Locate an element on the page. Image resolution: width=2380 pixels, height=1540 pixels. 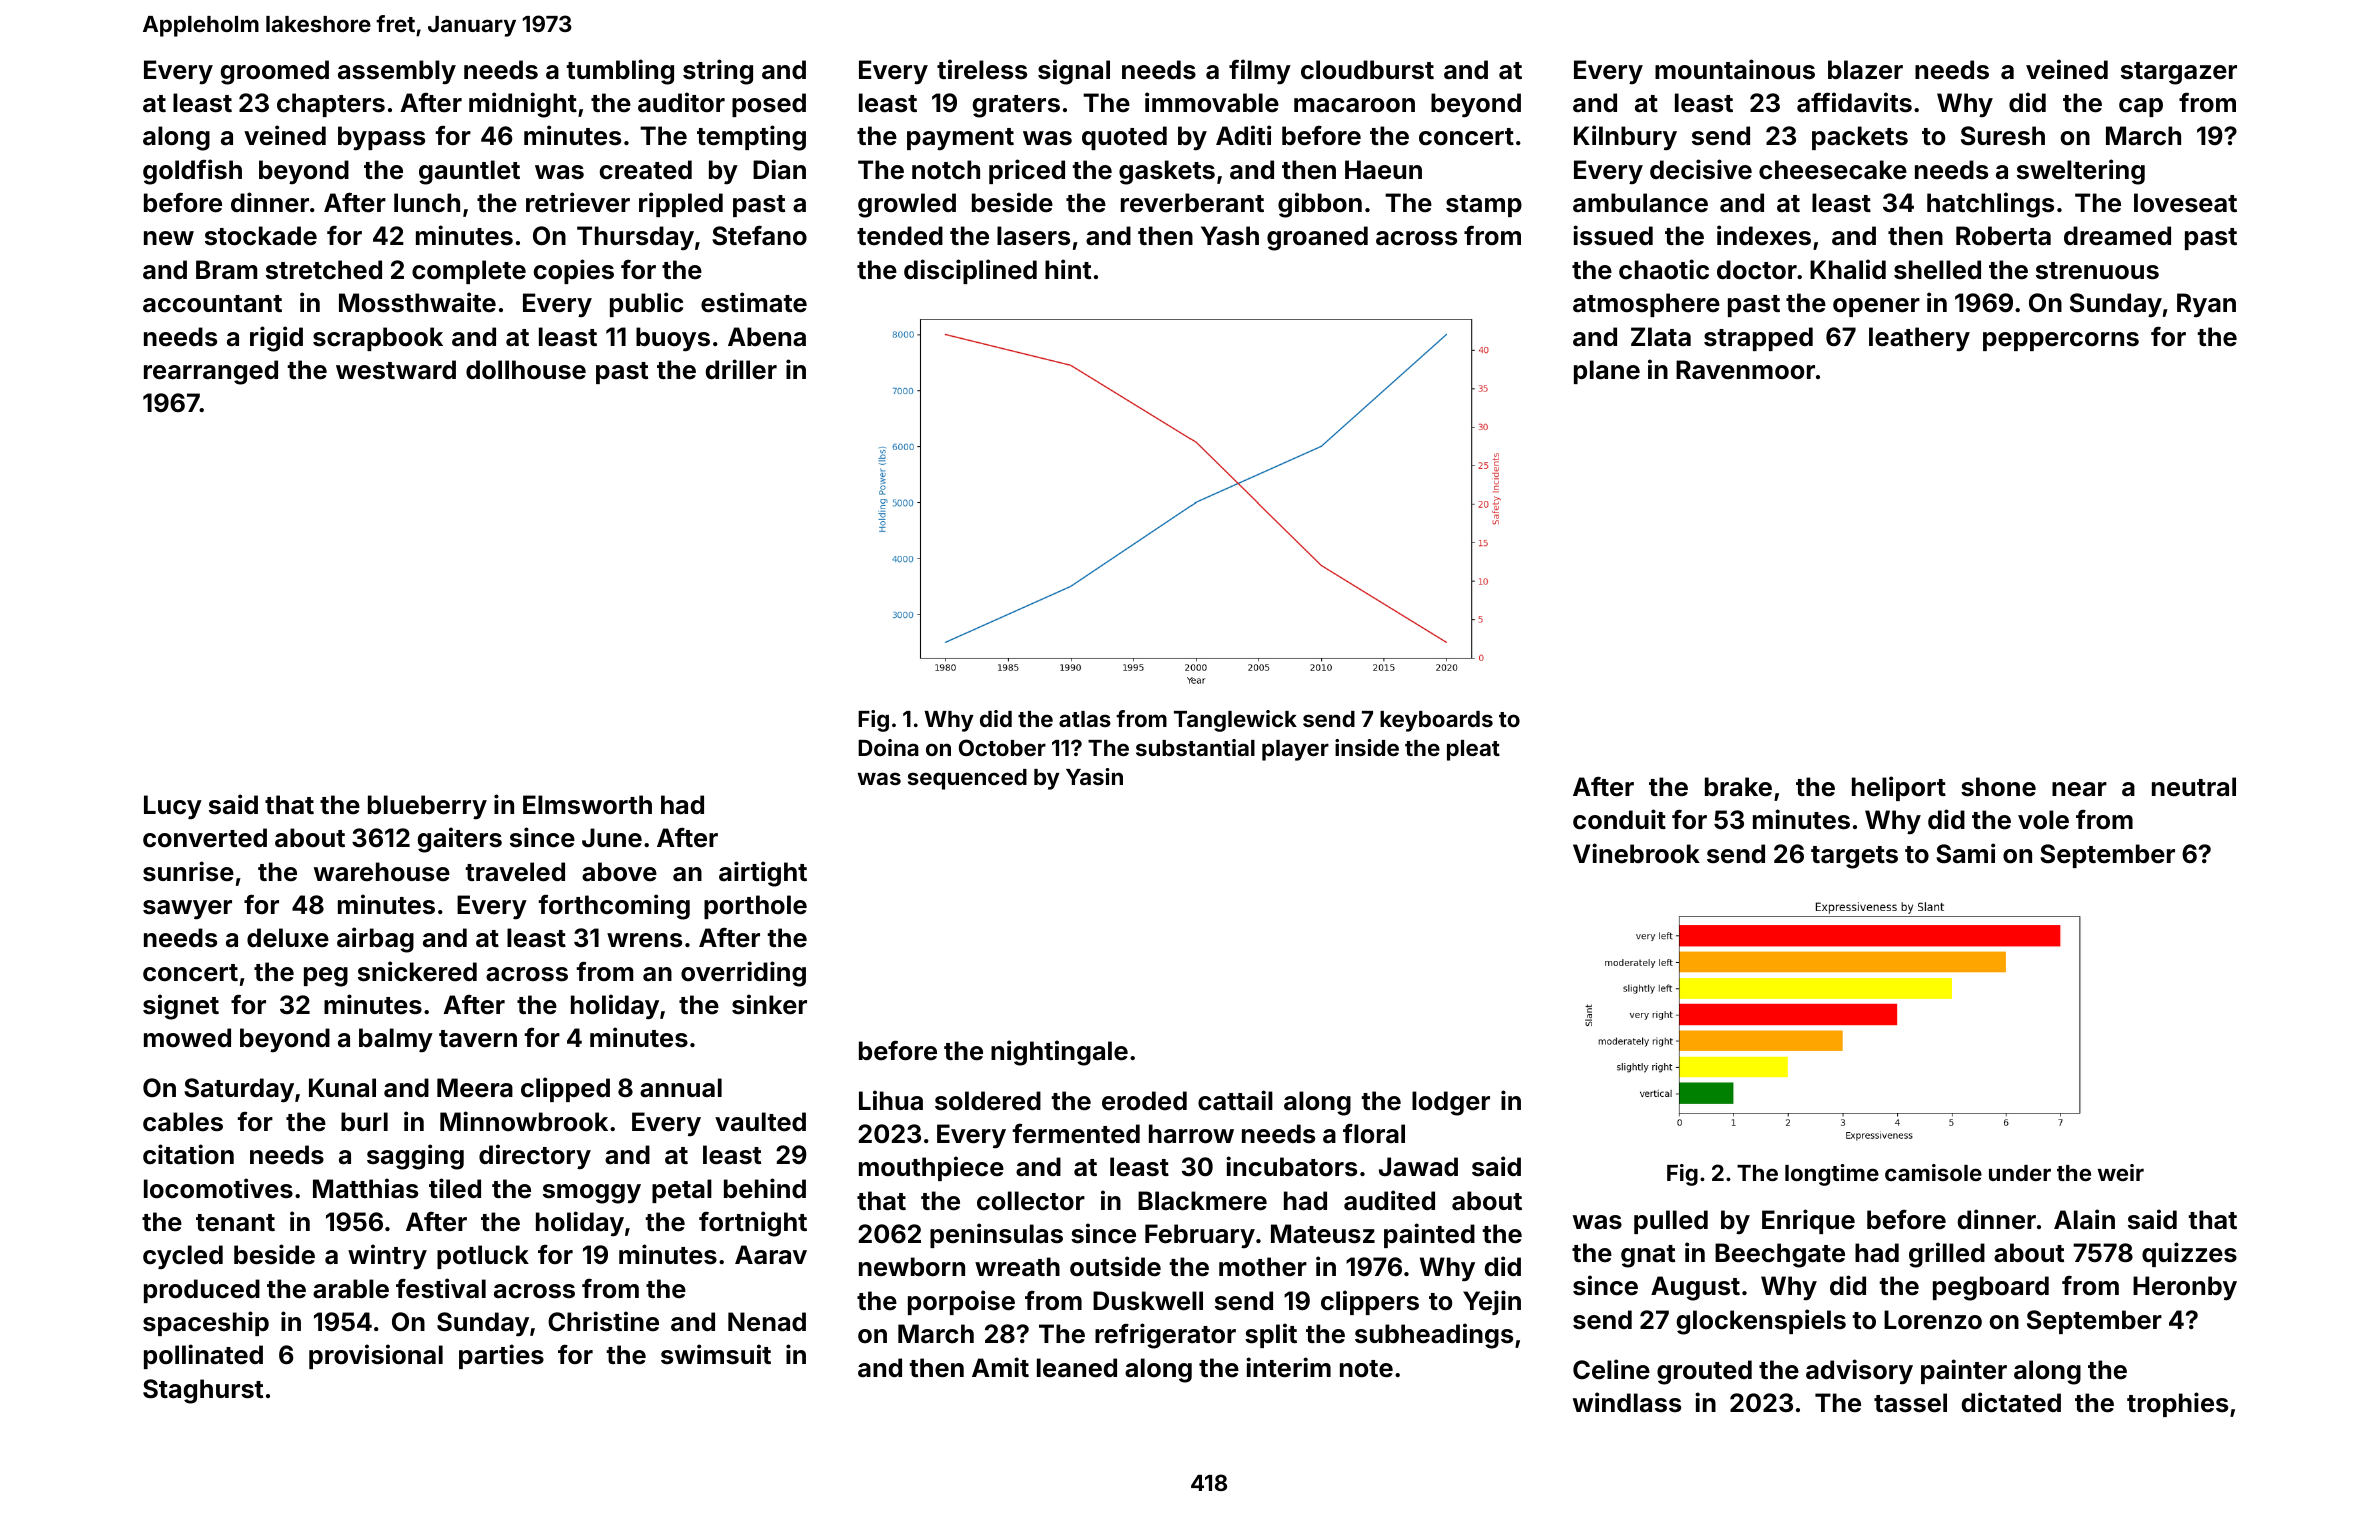
filmy is located at coordinates (1260, 72).
